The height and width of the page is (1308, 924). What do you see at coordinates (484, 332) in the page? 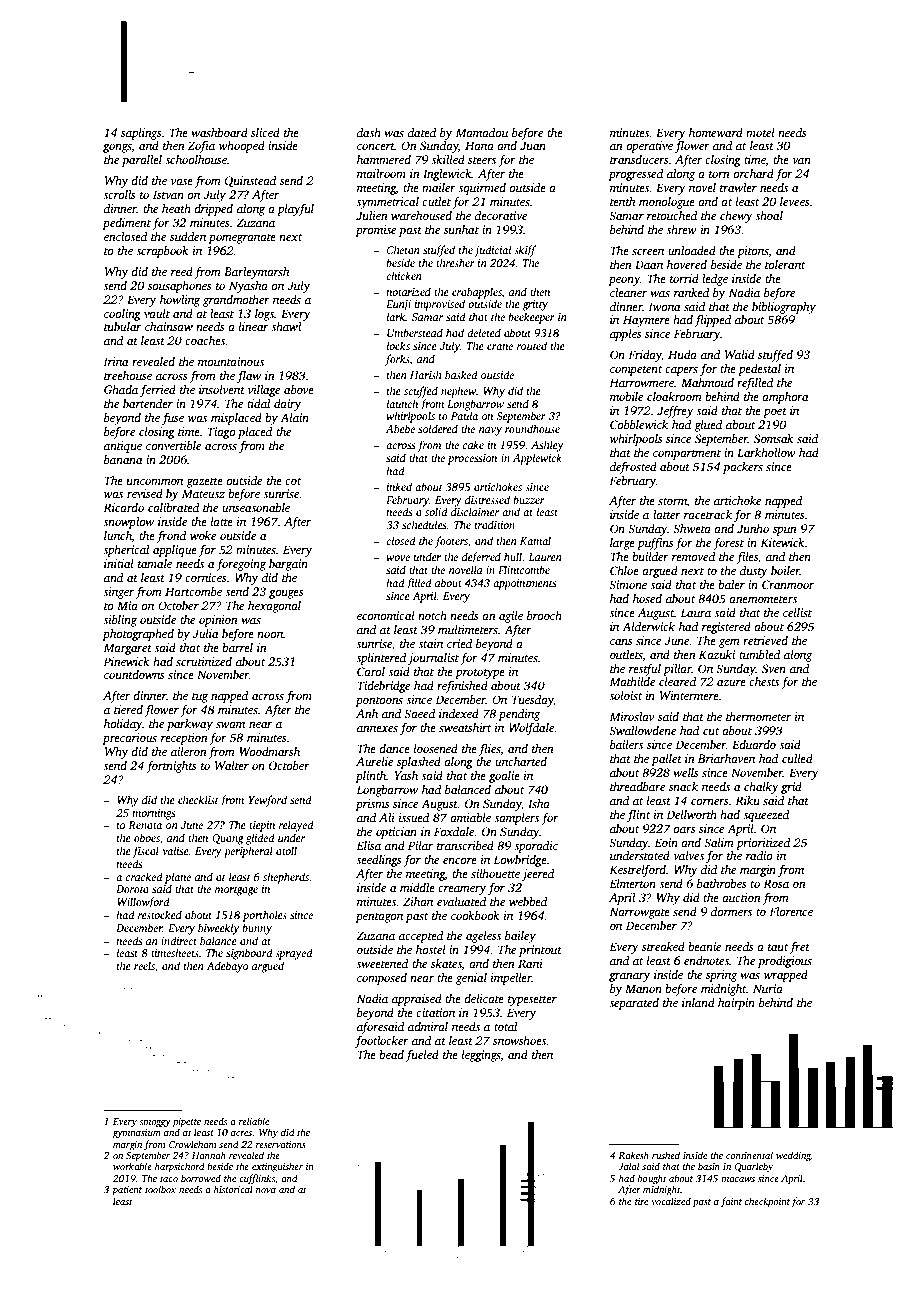
I see `deleted` at bounding box center [484, 332].
